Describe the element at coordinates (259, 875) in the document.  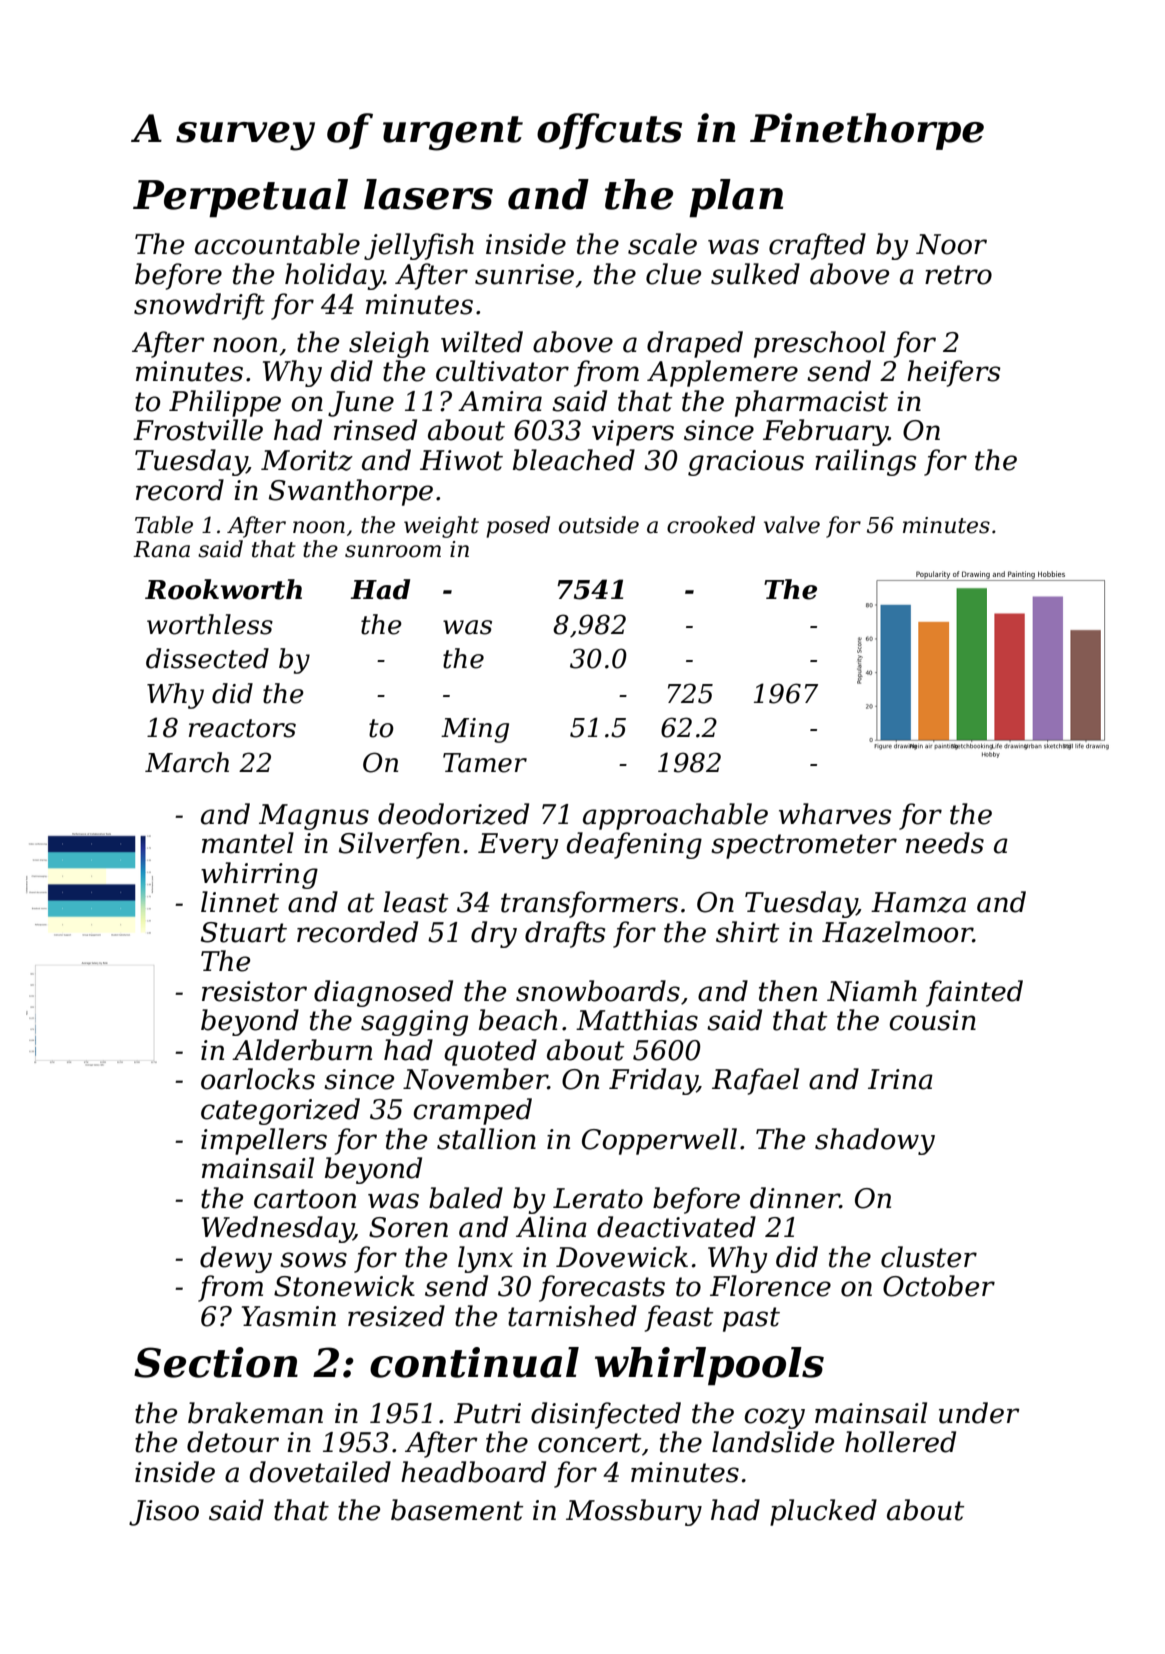
I see `whirring` at that location.
